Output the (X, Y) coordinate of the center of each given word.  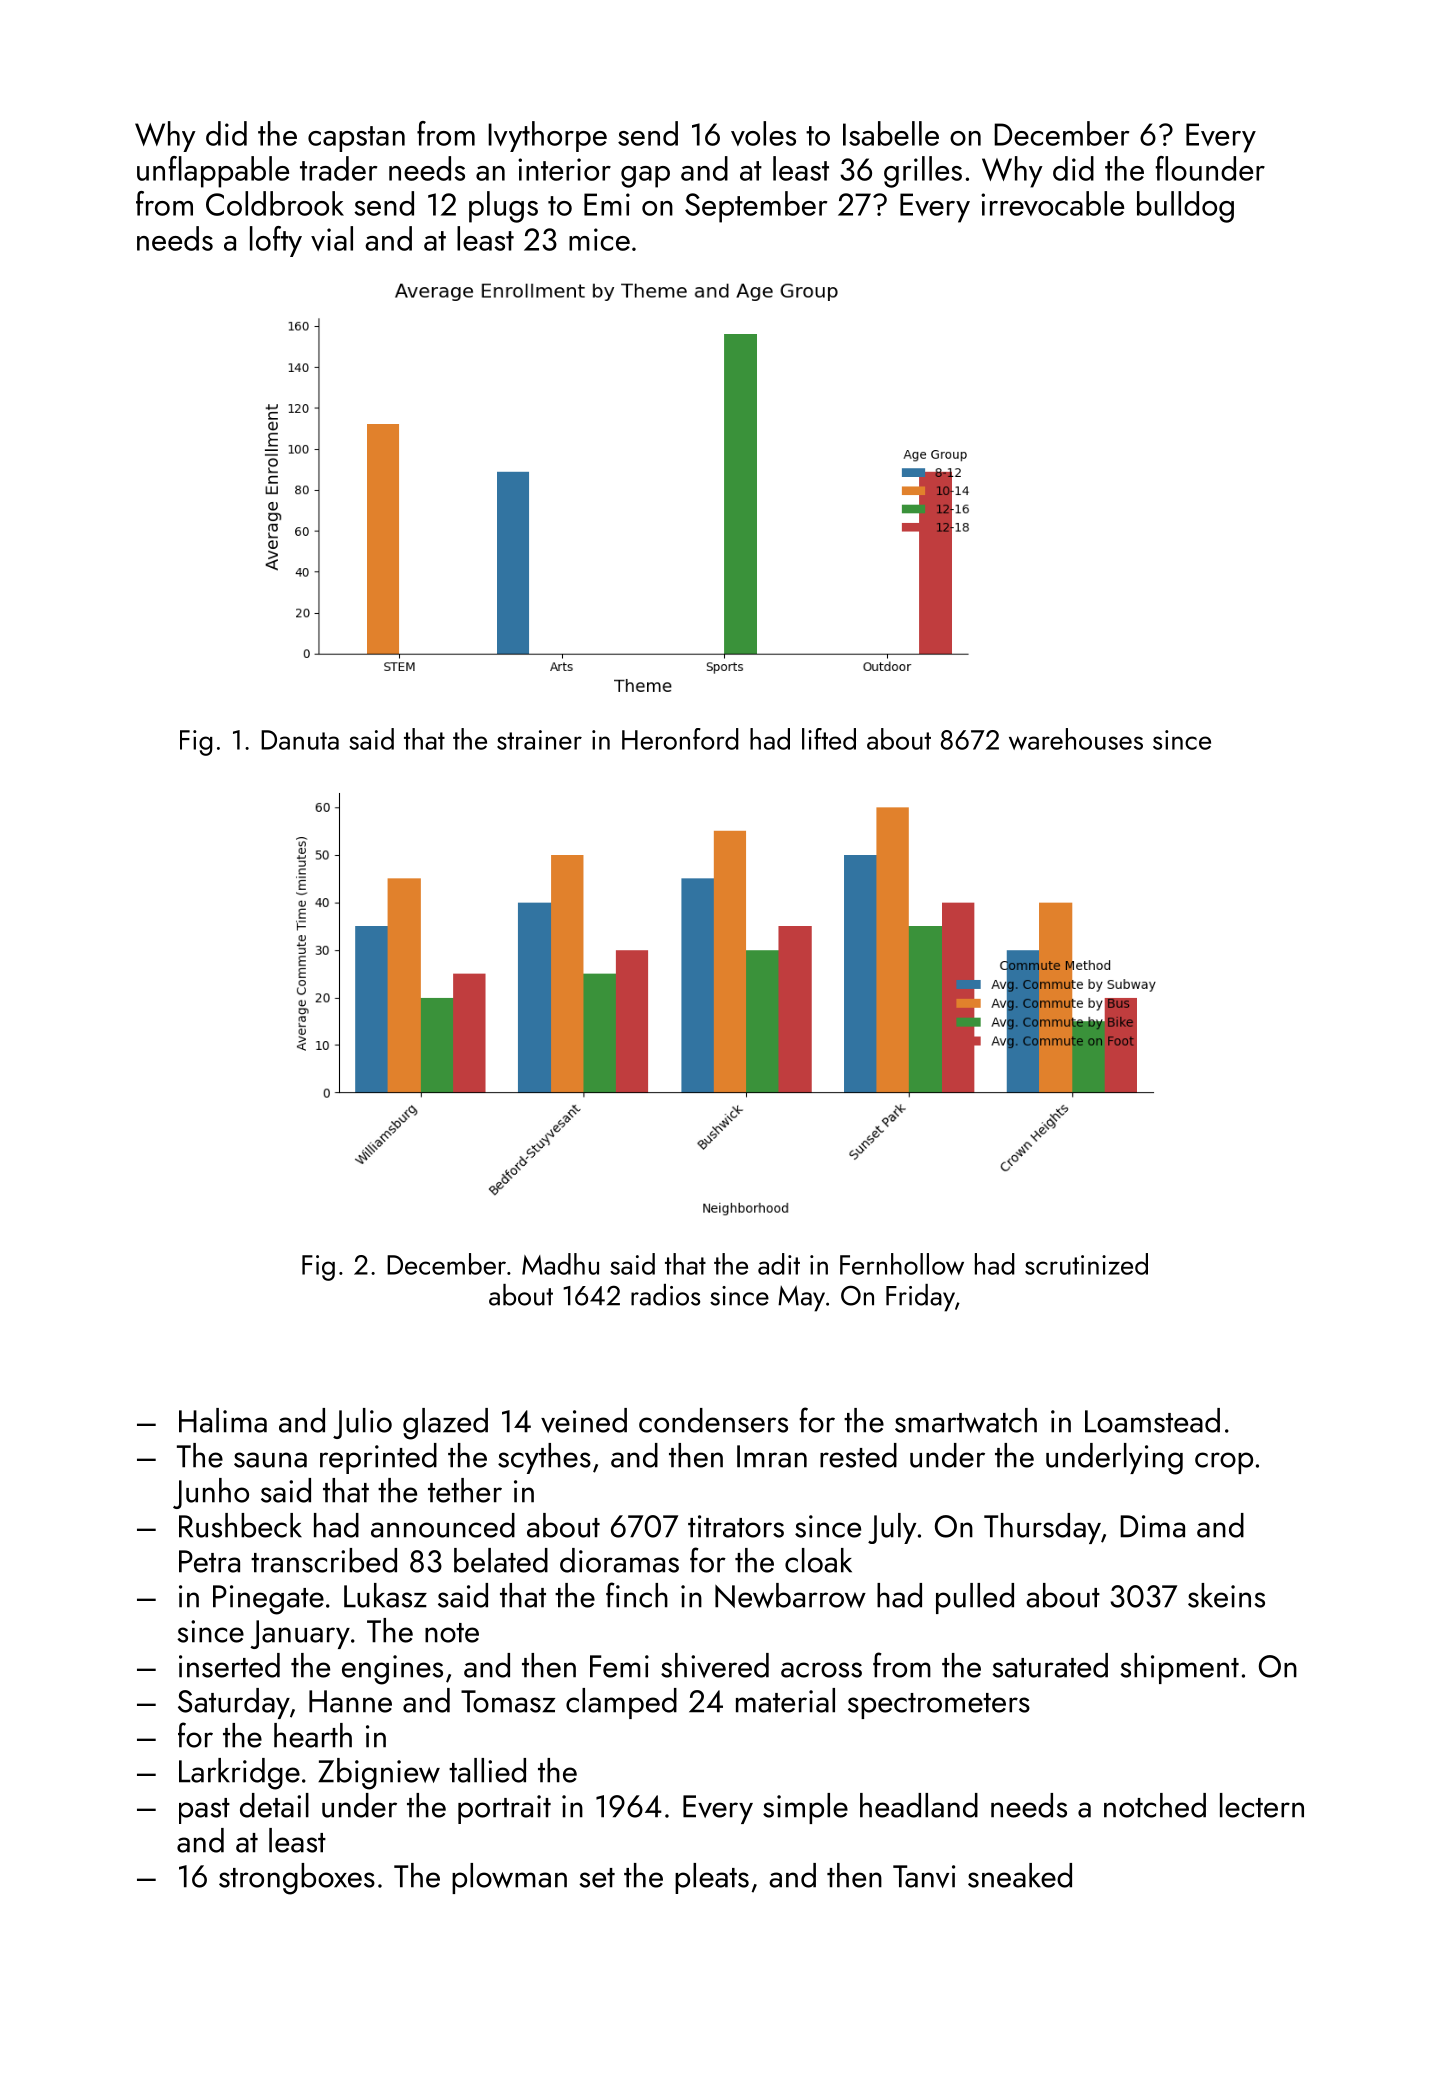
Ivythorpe (547, 136)
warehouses (1076, 739)
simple (805, 1808)
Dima (1152, 1526)
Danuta (300, 740)
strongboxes (297, 1879)
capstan (356, 139)
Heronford (680, 739)
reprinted (378, 1458)
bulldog (1185, 207)
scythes (544, 1458)
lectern (1262, 1805)
